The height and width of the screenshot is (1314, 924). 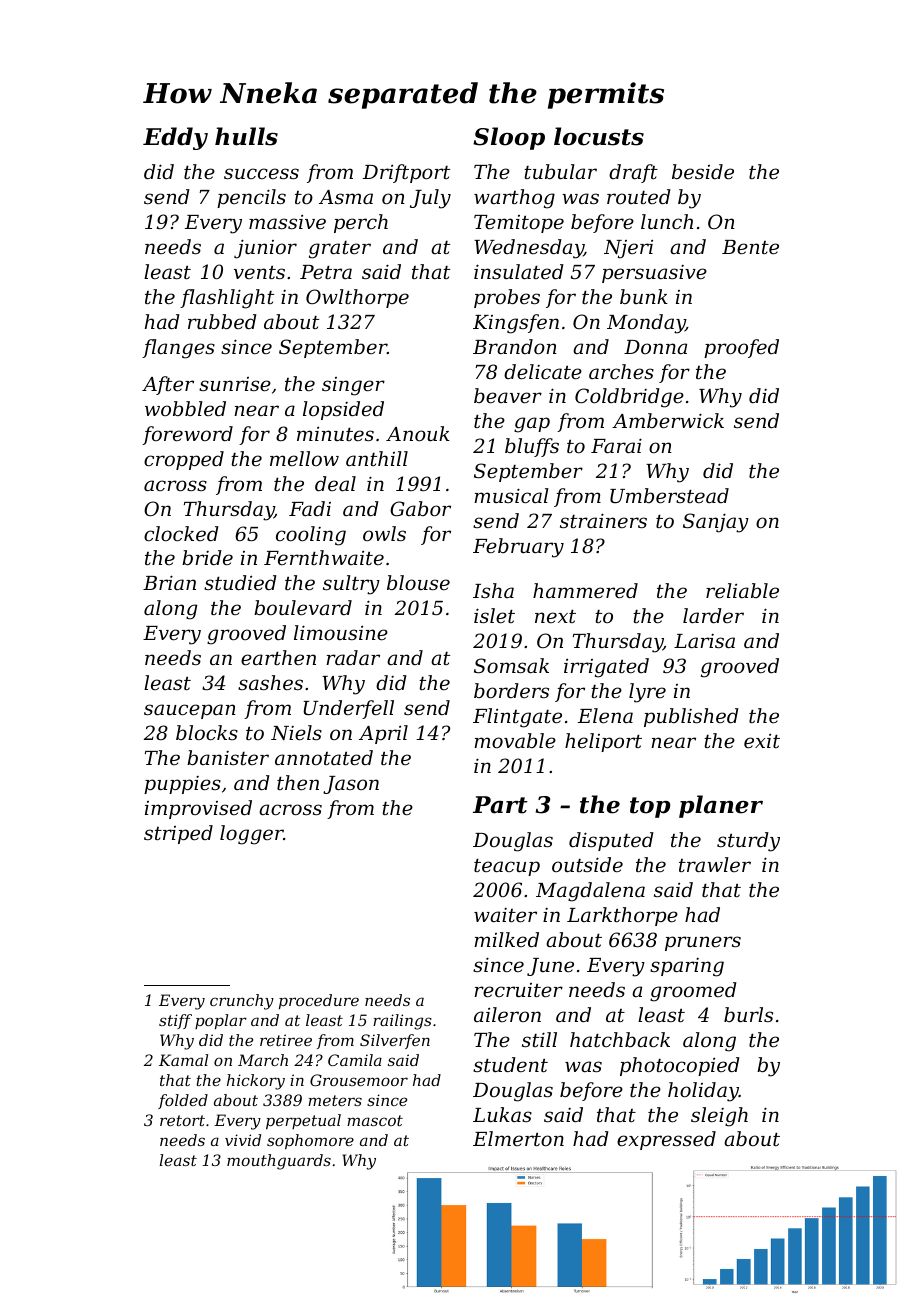 What do you see at coordinates (687, 967) in the screenshot?
I see `sparing` at bounding box center [687, 967].
